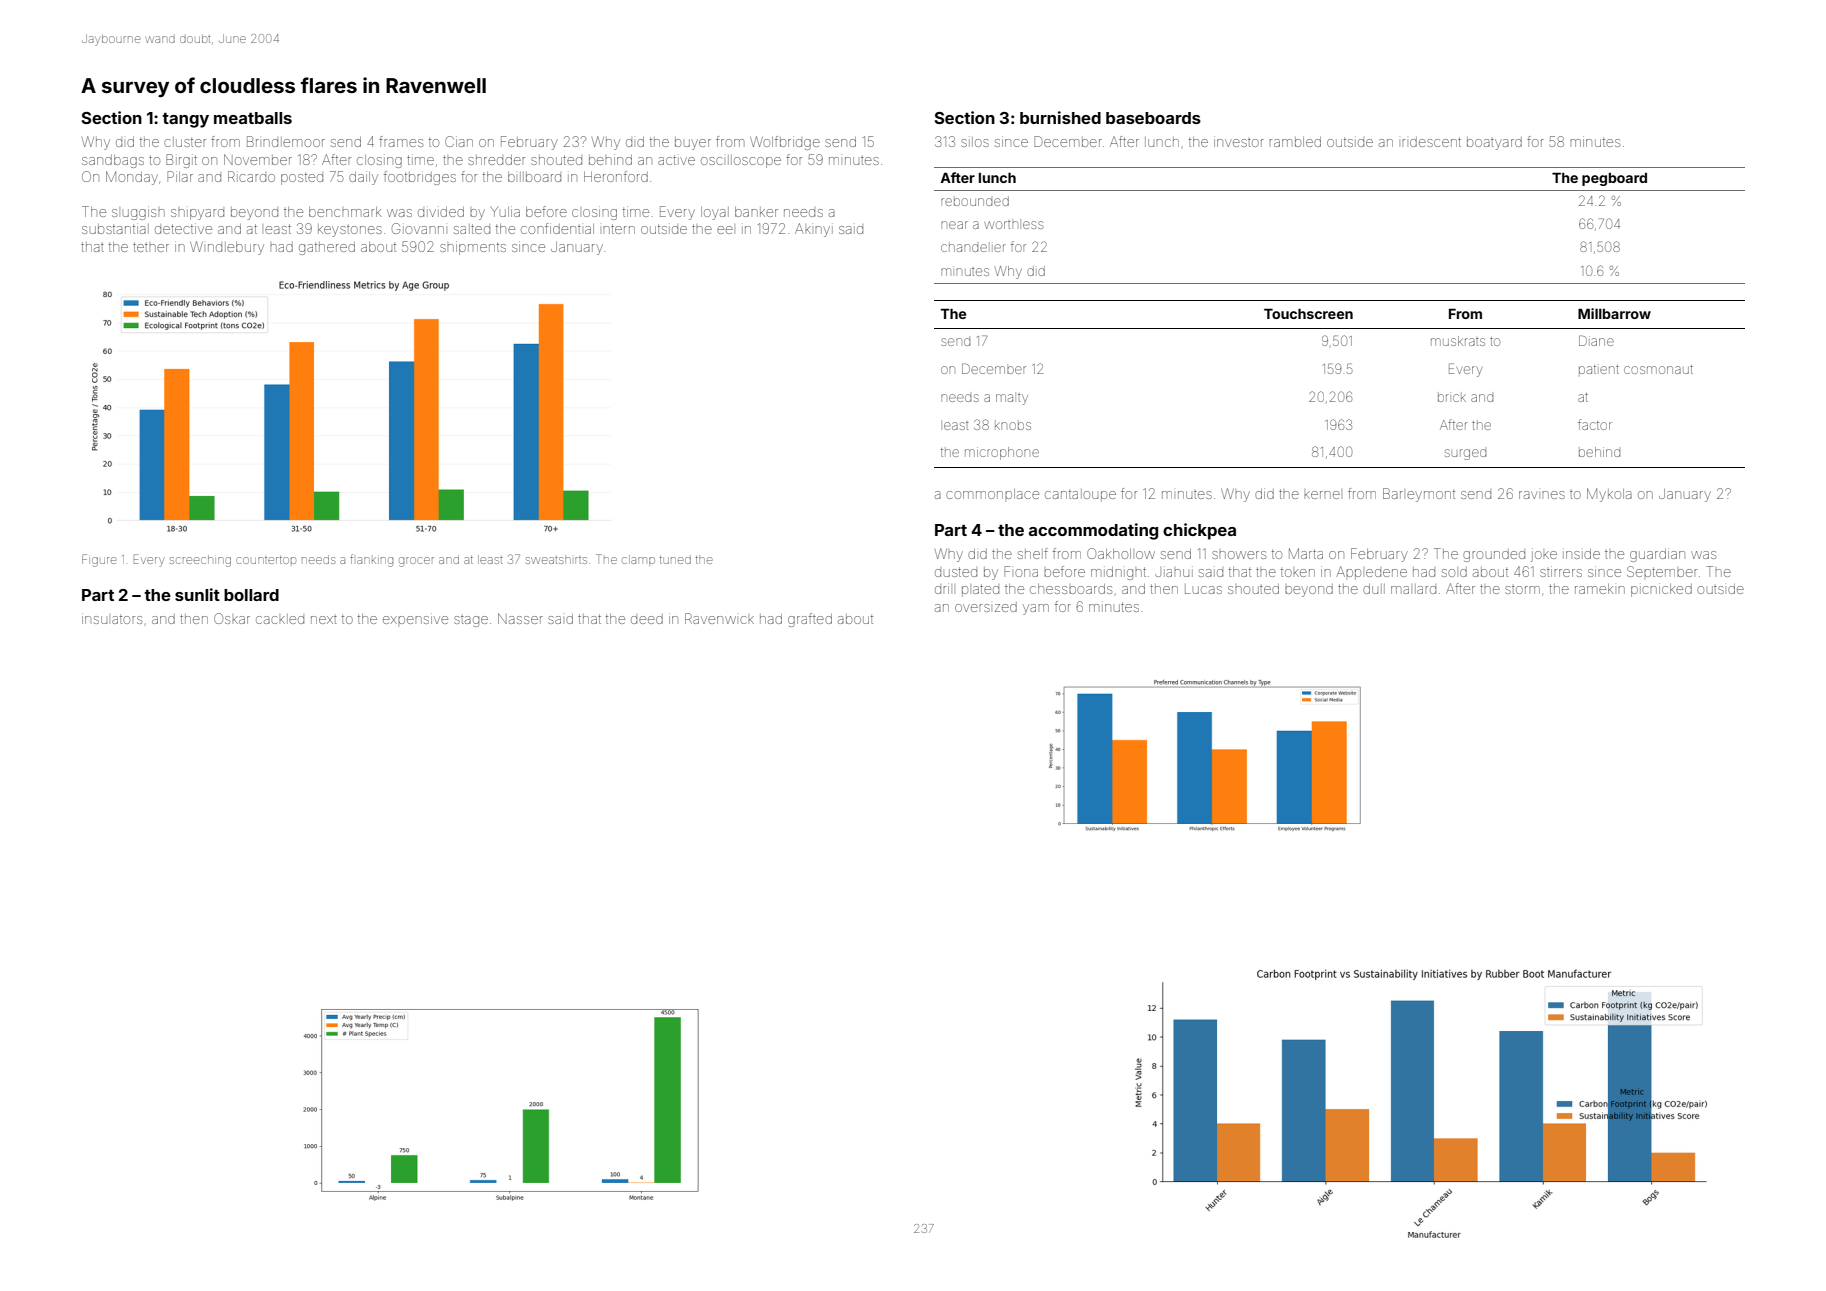  What do you see at coordinates (151, 247) in the screenshot?
I see `tether` at bounding box center [151, 247].
